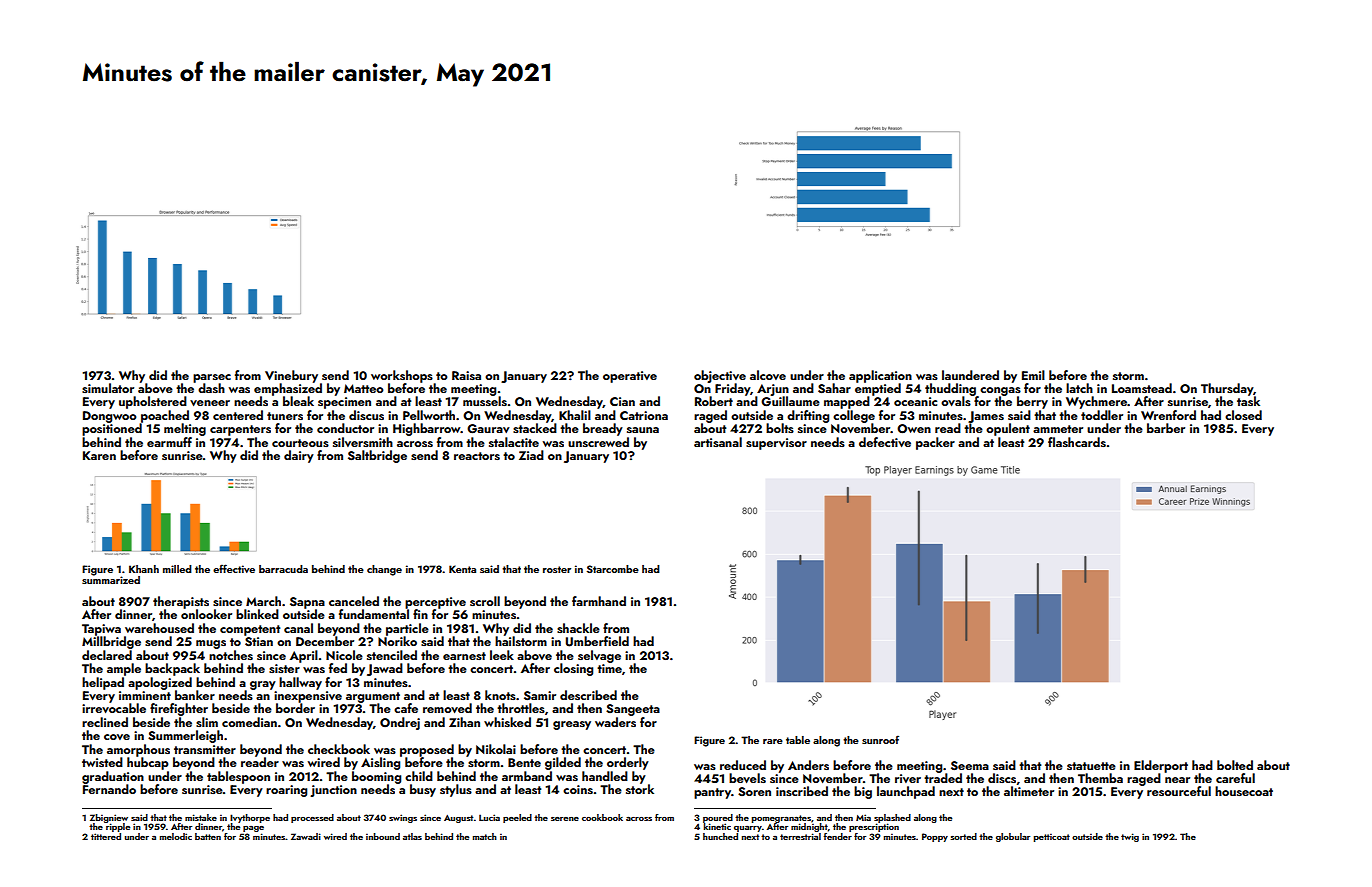  What do you see at coordinates (720, 376) in the page?
I see `objective` at bounding box center [720, 376].
